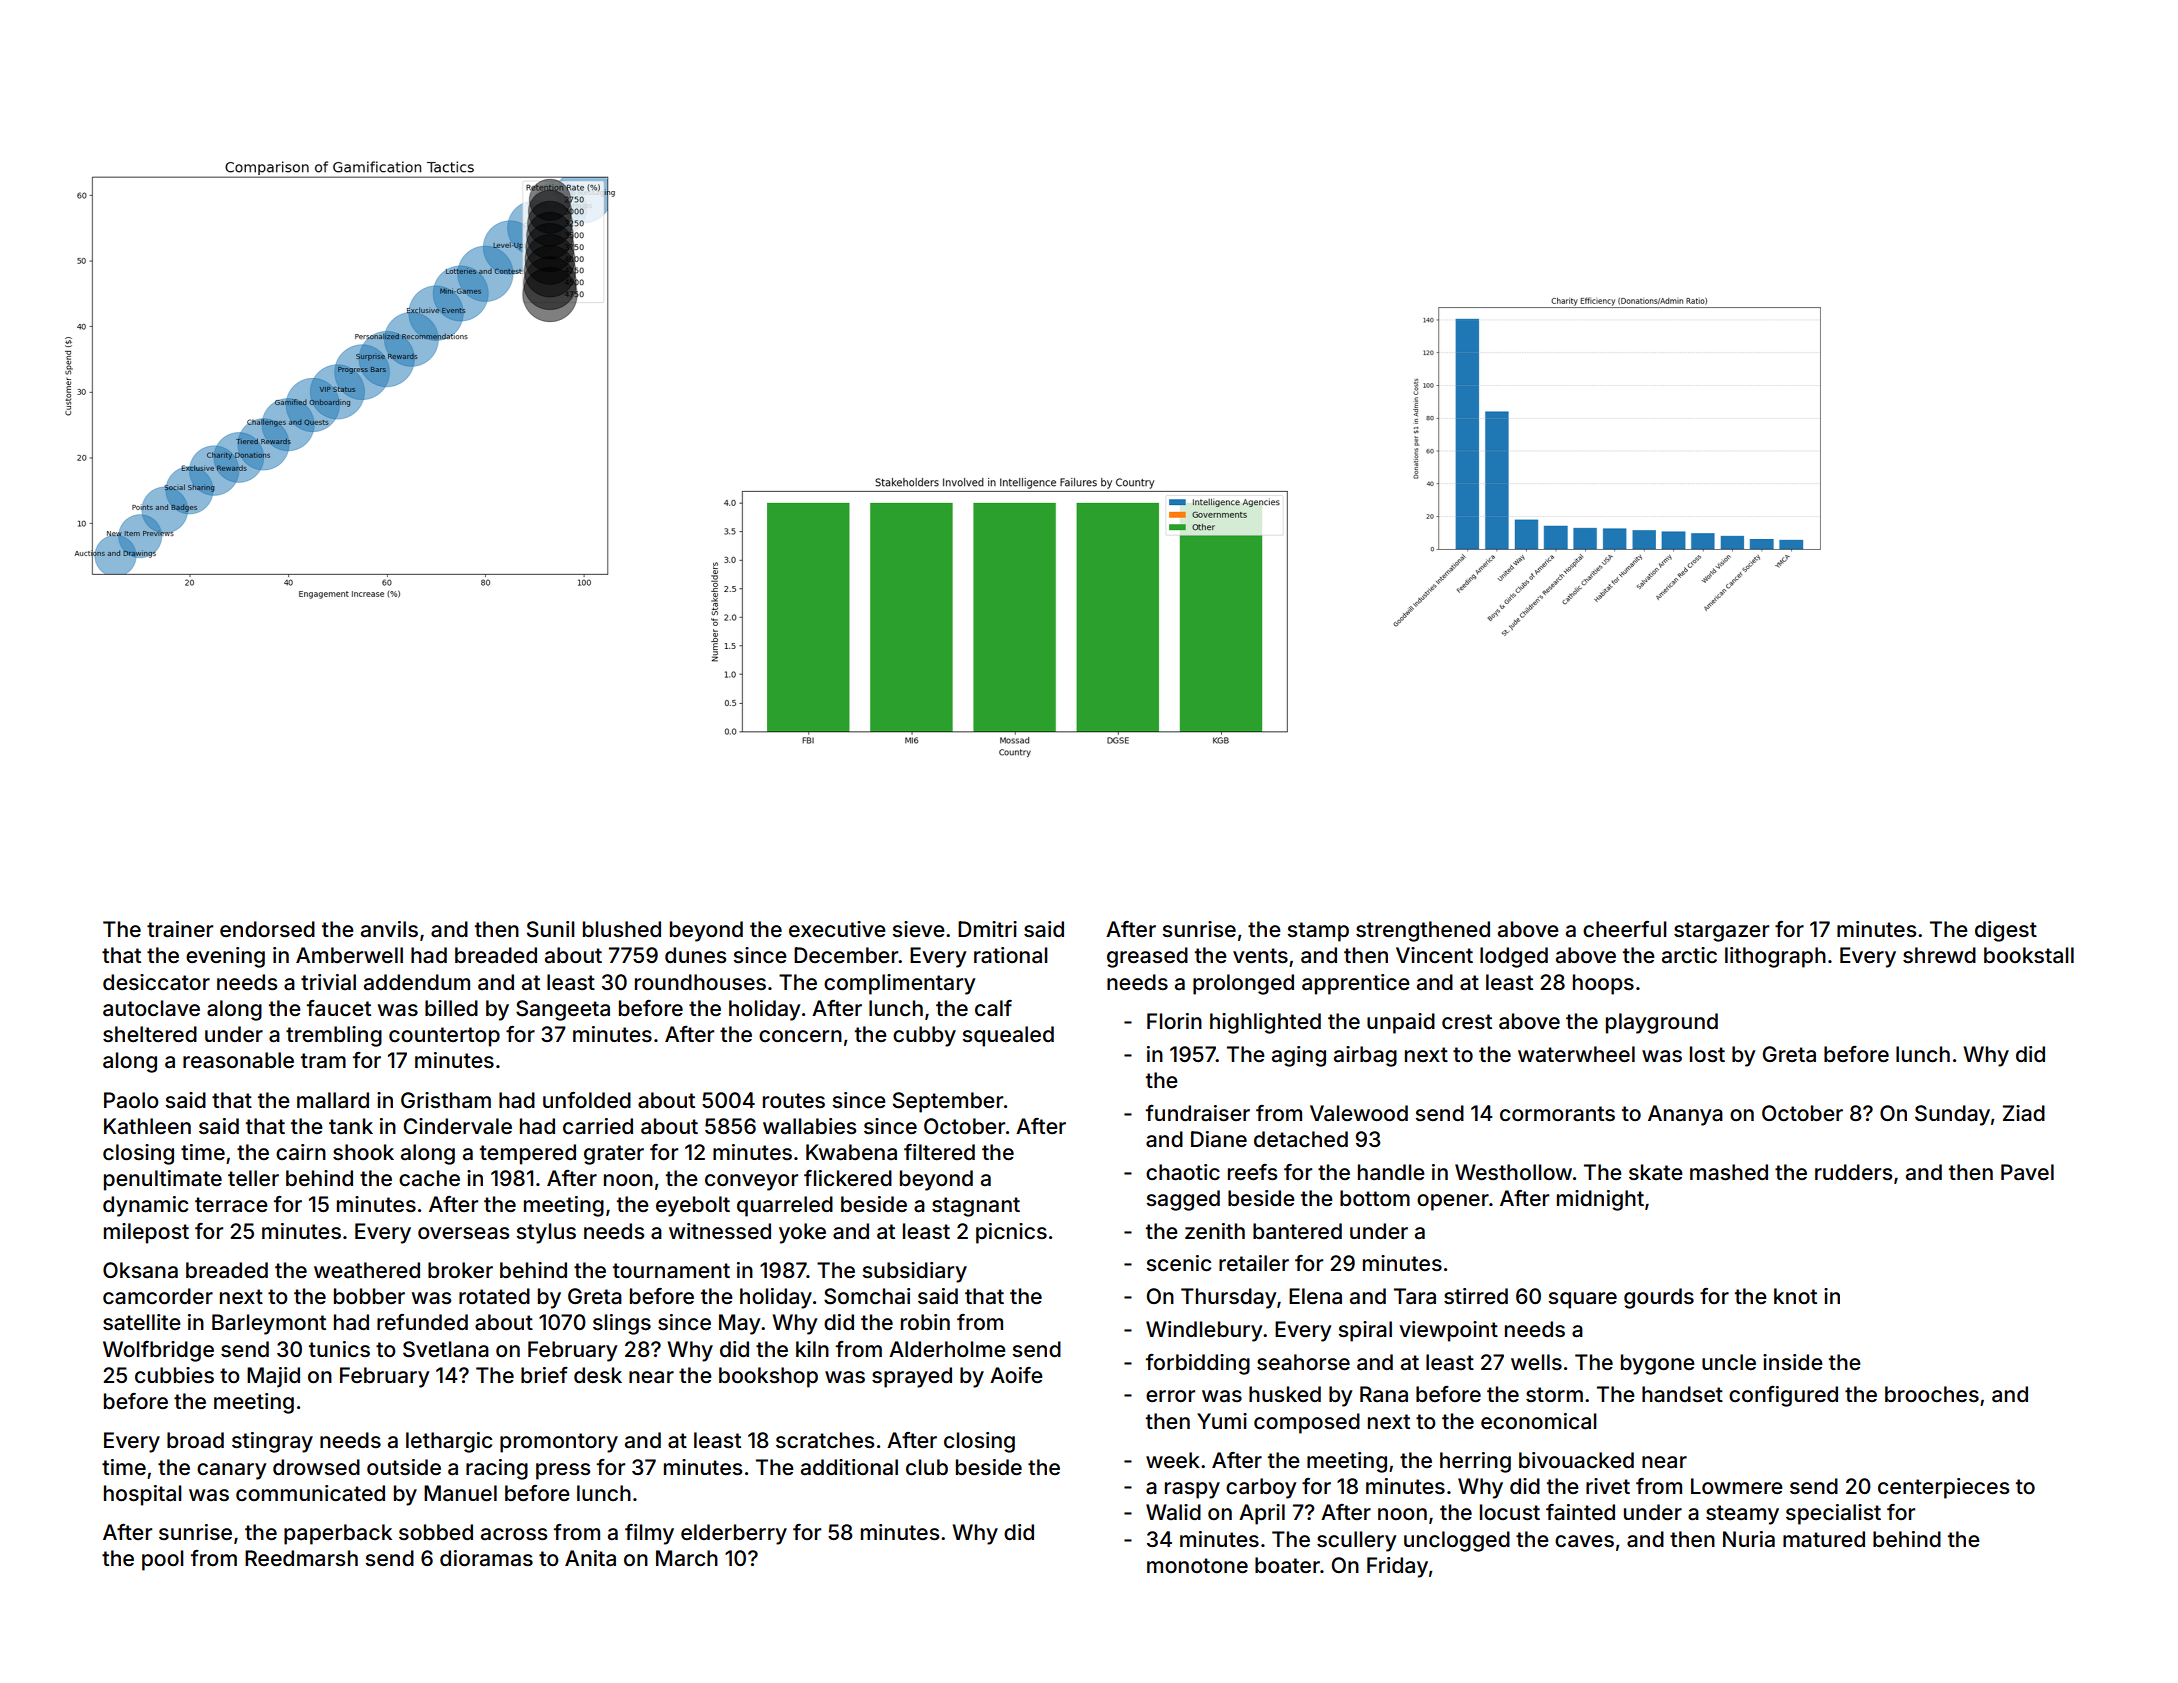 The image size is (2178, 1683). Describe the element at coordinates (460, 1270) in the page. I see `broker` at that location.
